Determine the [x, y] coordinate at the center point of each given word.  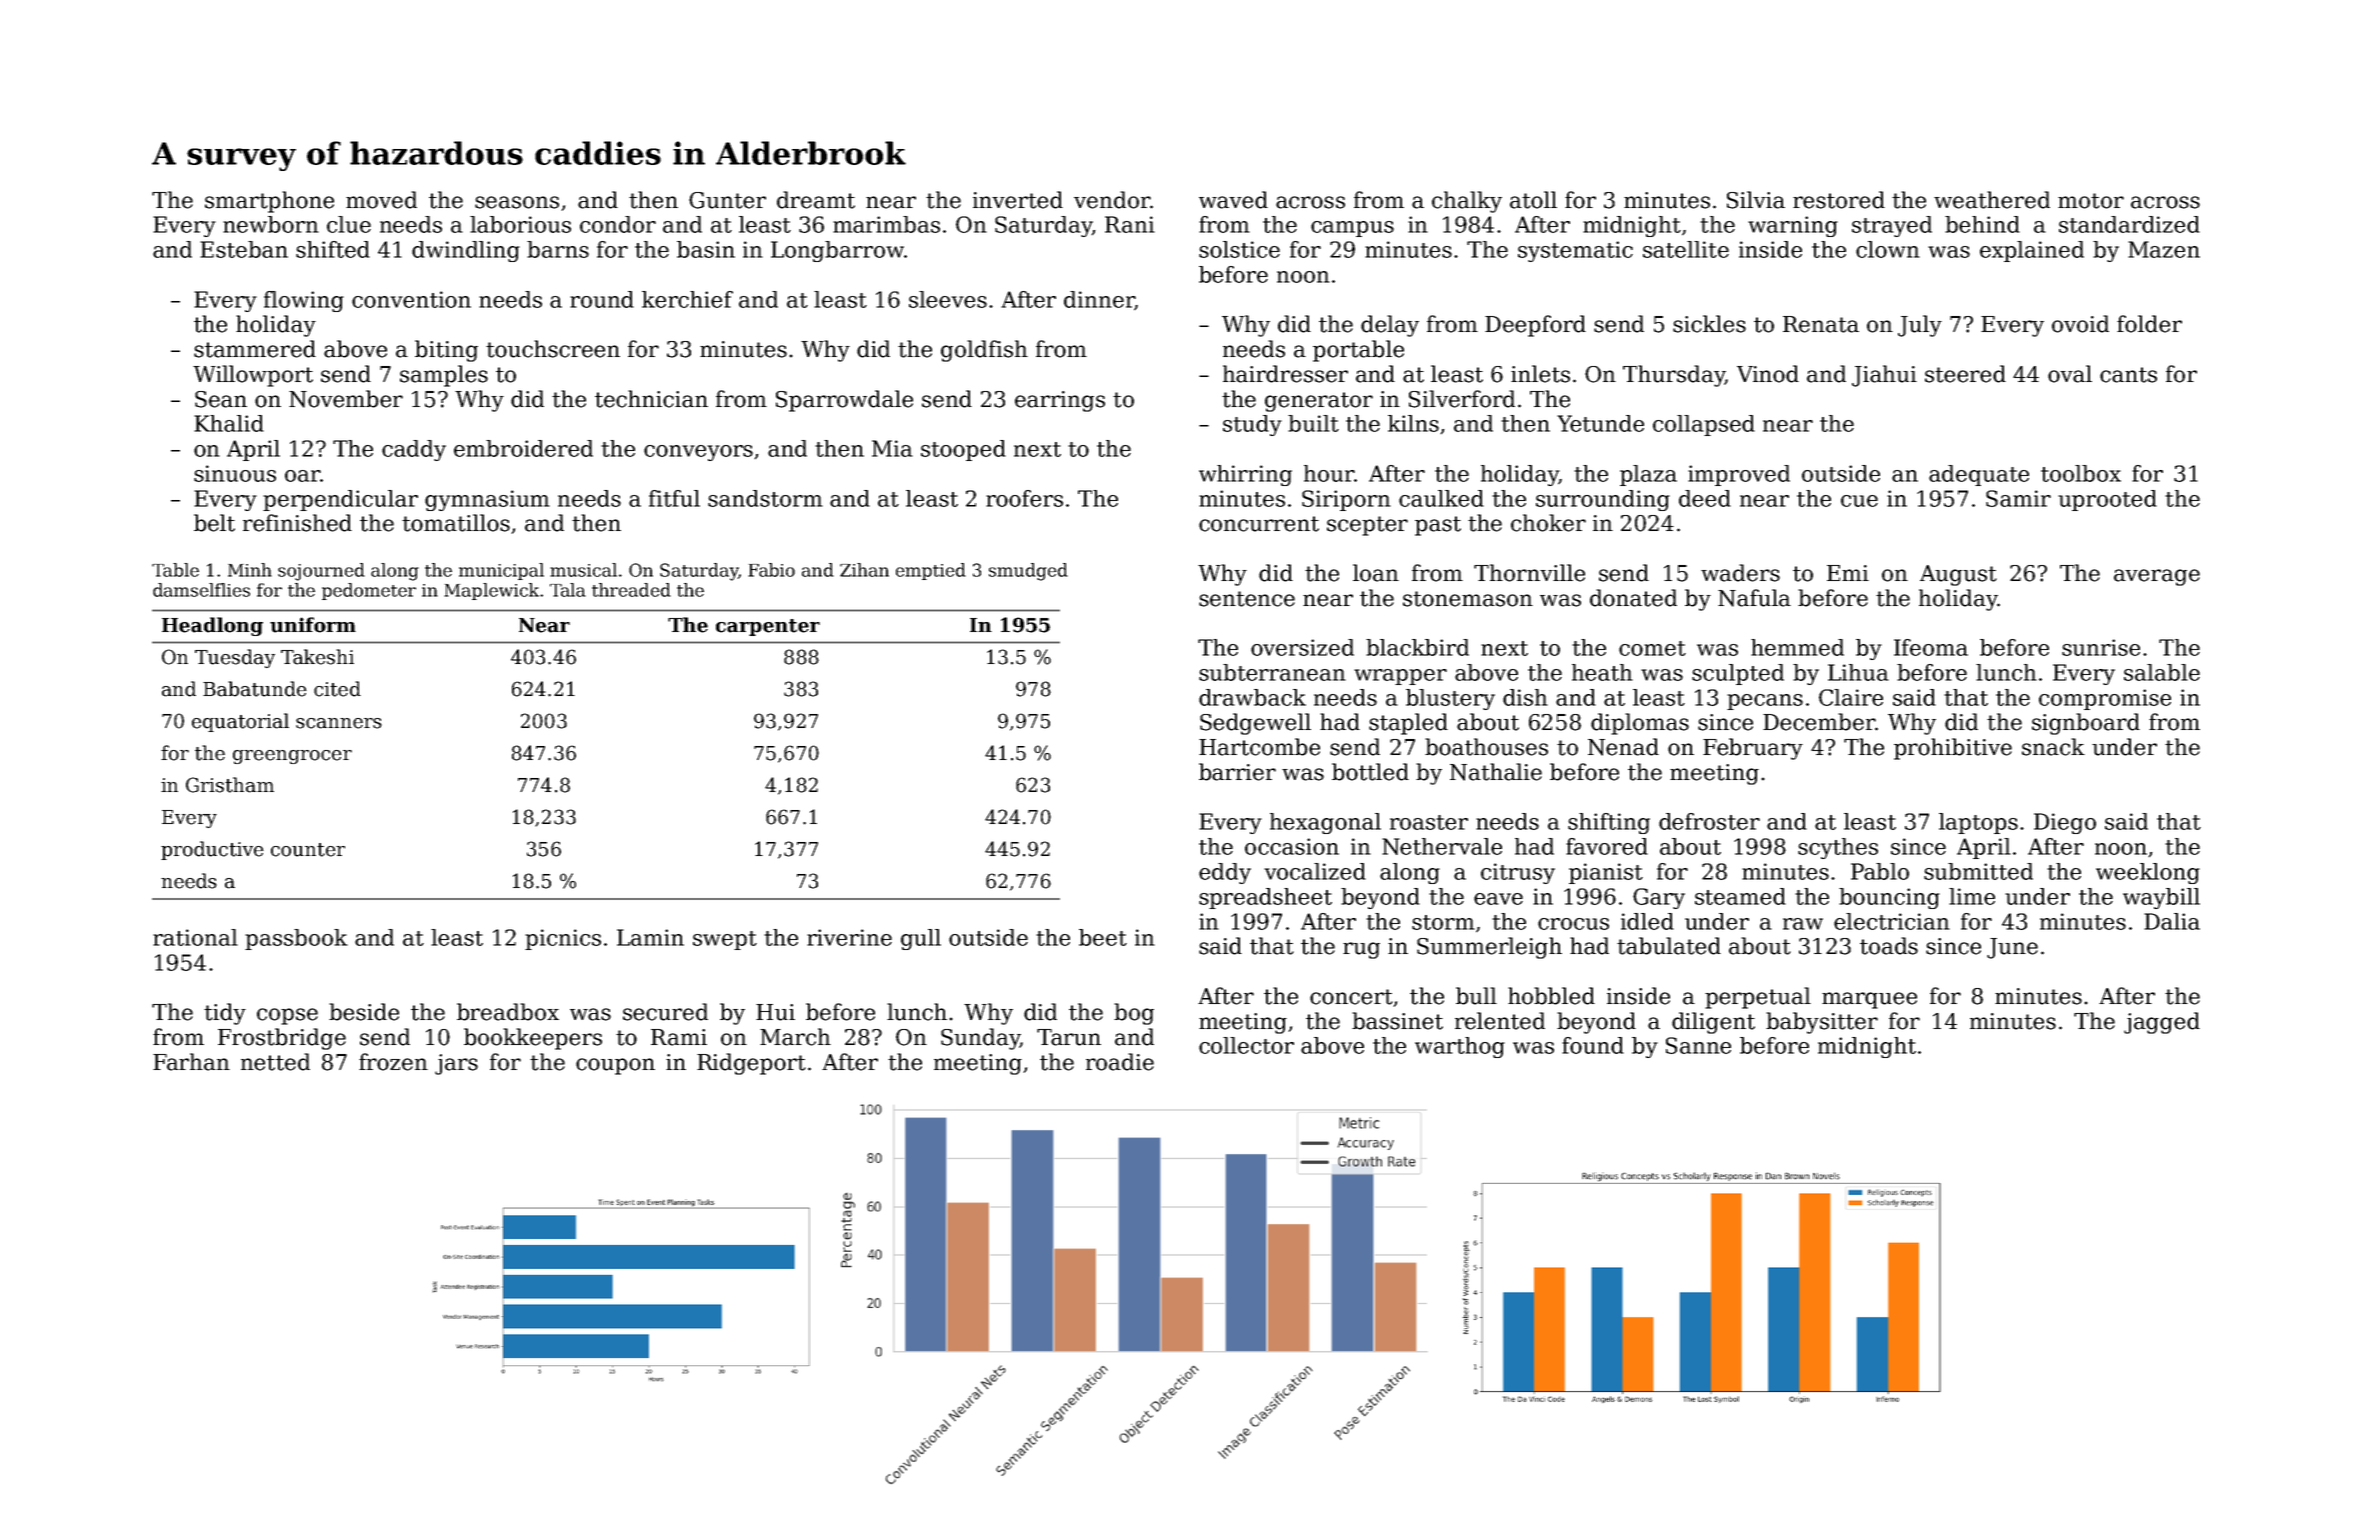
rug [1361, 950]
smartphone [269, 202]
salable [2162, 672]
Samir [2018, 498]
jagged [2162, 1023]
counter [308, 850]
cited [337, 689]
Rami [679, 1037]
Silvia [1756, 200]
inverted [1018, 200]
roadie [1120, 1062]
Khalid [229, 423]
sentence [1247, 599]
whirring [1245, 475]
